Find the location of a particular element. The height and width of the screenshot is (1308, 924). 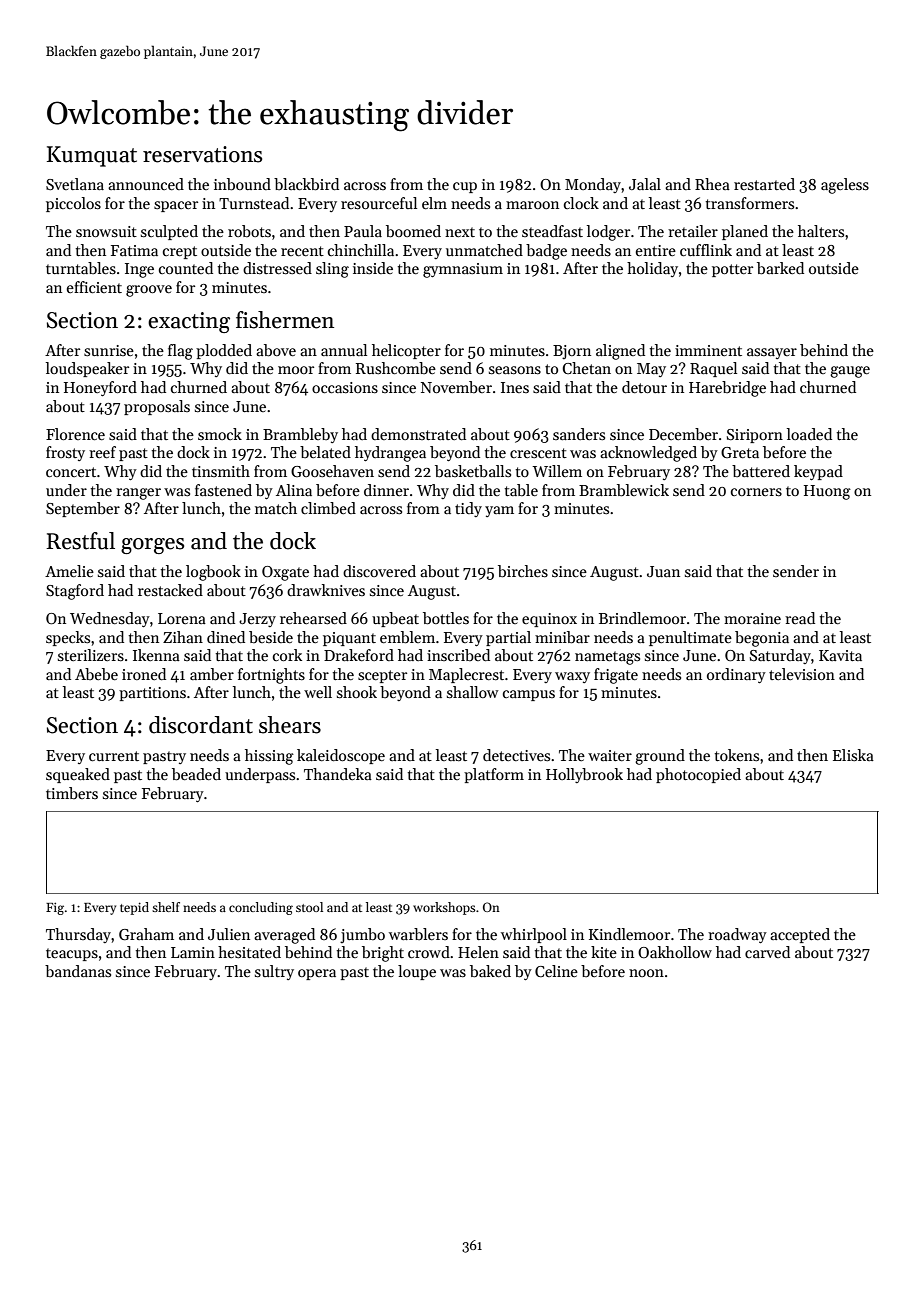

loupe is located at coordinates (417, 972).
